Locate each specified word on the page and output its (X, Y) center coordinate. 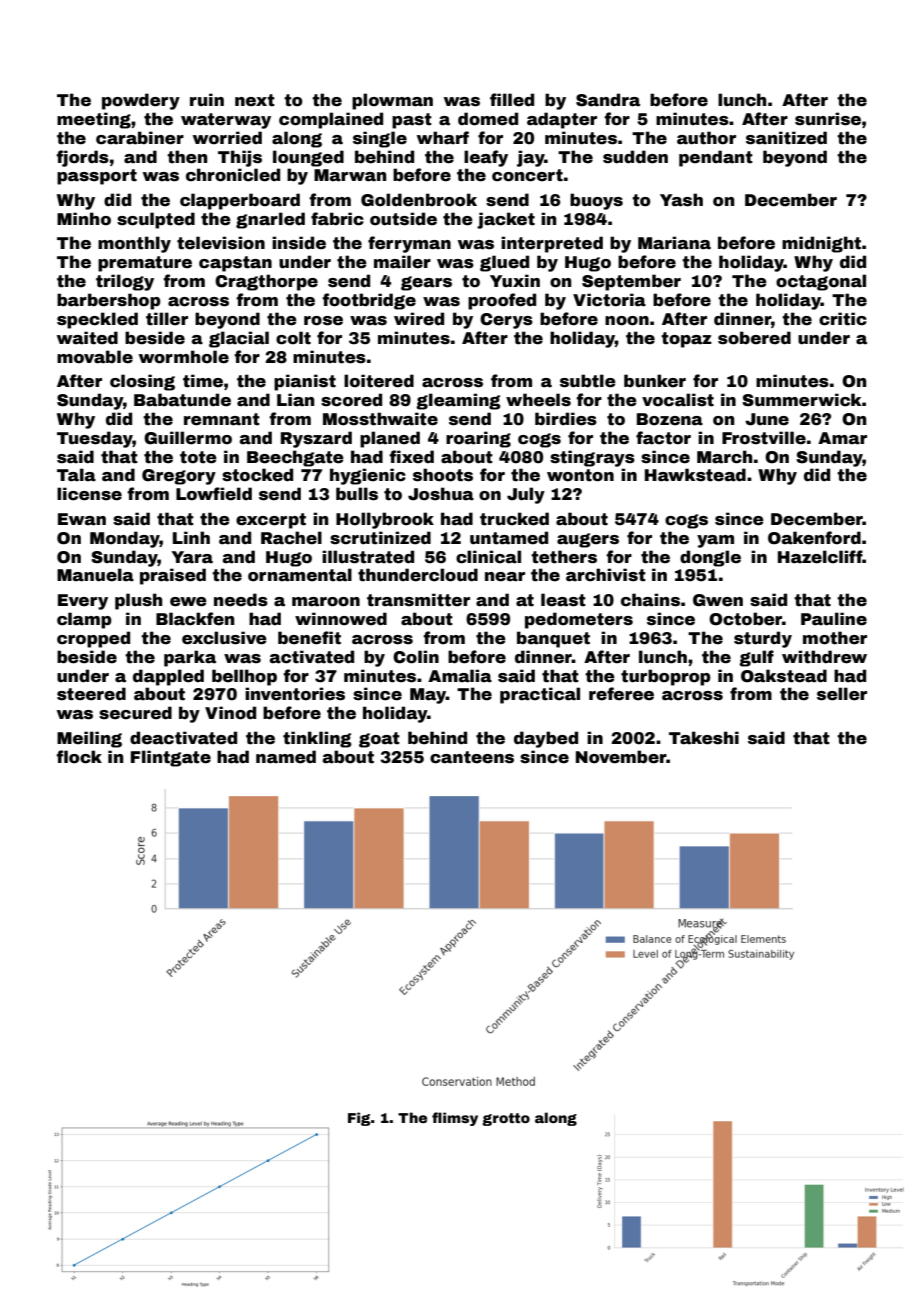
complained (331, 120)
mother (835, 638)
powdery (141, 101)
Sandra (608, 100)
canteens (472, 757)
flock (79, 757)
